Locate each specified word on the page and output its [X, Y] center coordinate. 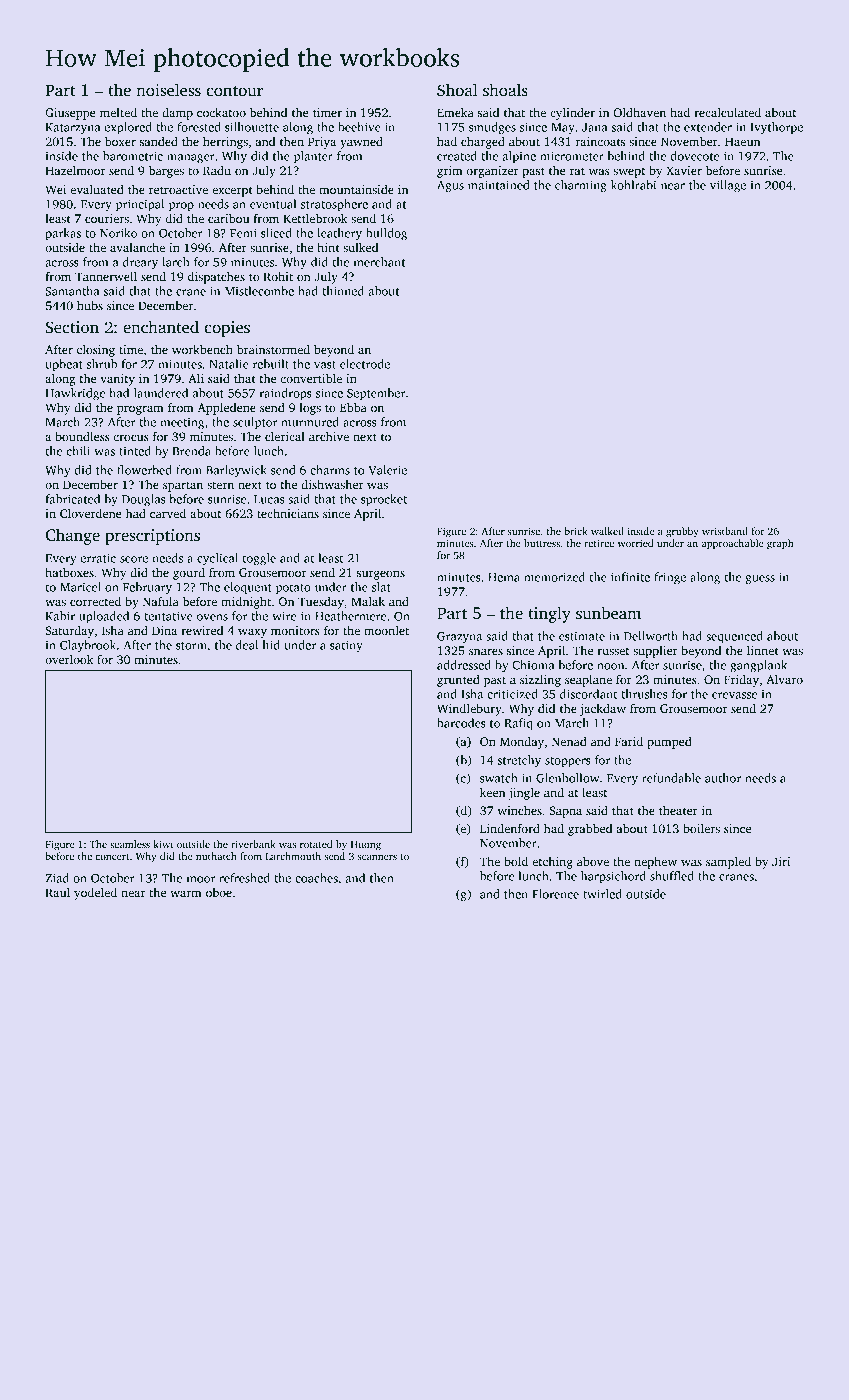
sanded [159, 141]
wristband [725, 531]
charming [581, 186]
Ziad [57, 878]
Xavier [684, 170]
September [376, 394]
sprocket [384, 500]
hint [328, 247]
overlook [69, 659]
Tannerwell [106, 276]
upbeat [64, 365]
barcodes [461, 723]
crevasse [734, 695]
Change [73, 536]
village [728, 186]
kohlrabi [633, 185]
